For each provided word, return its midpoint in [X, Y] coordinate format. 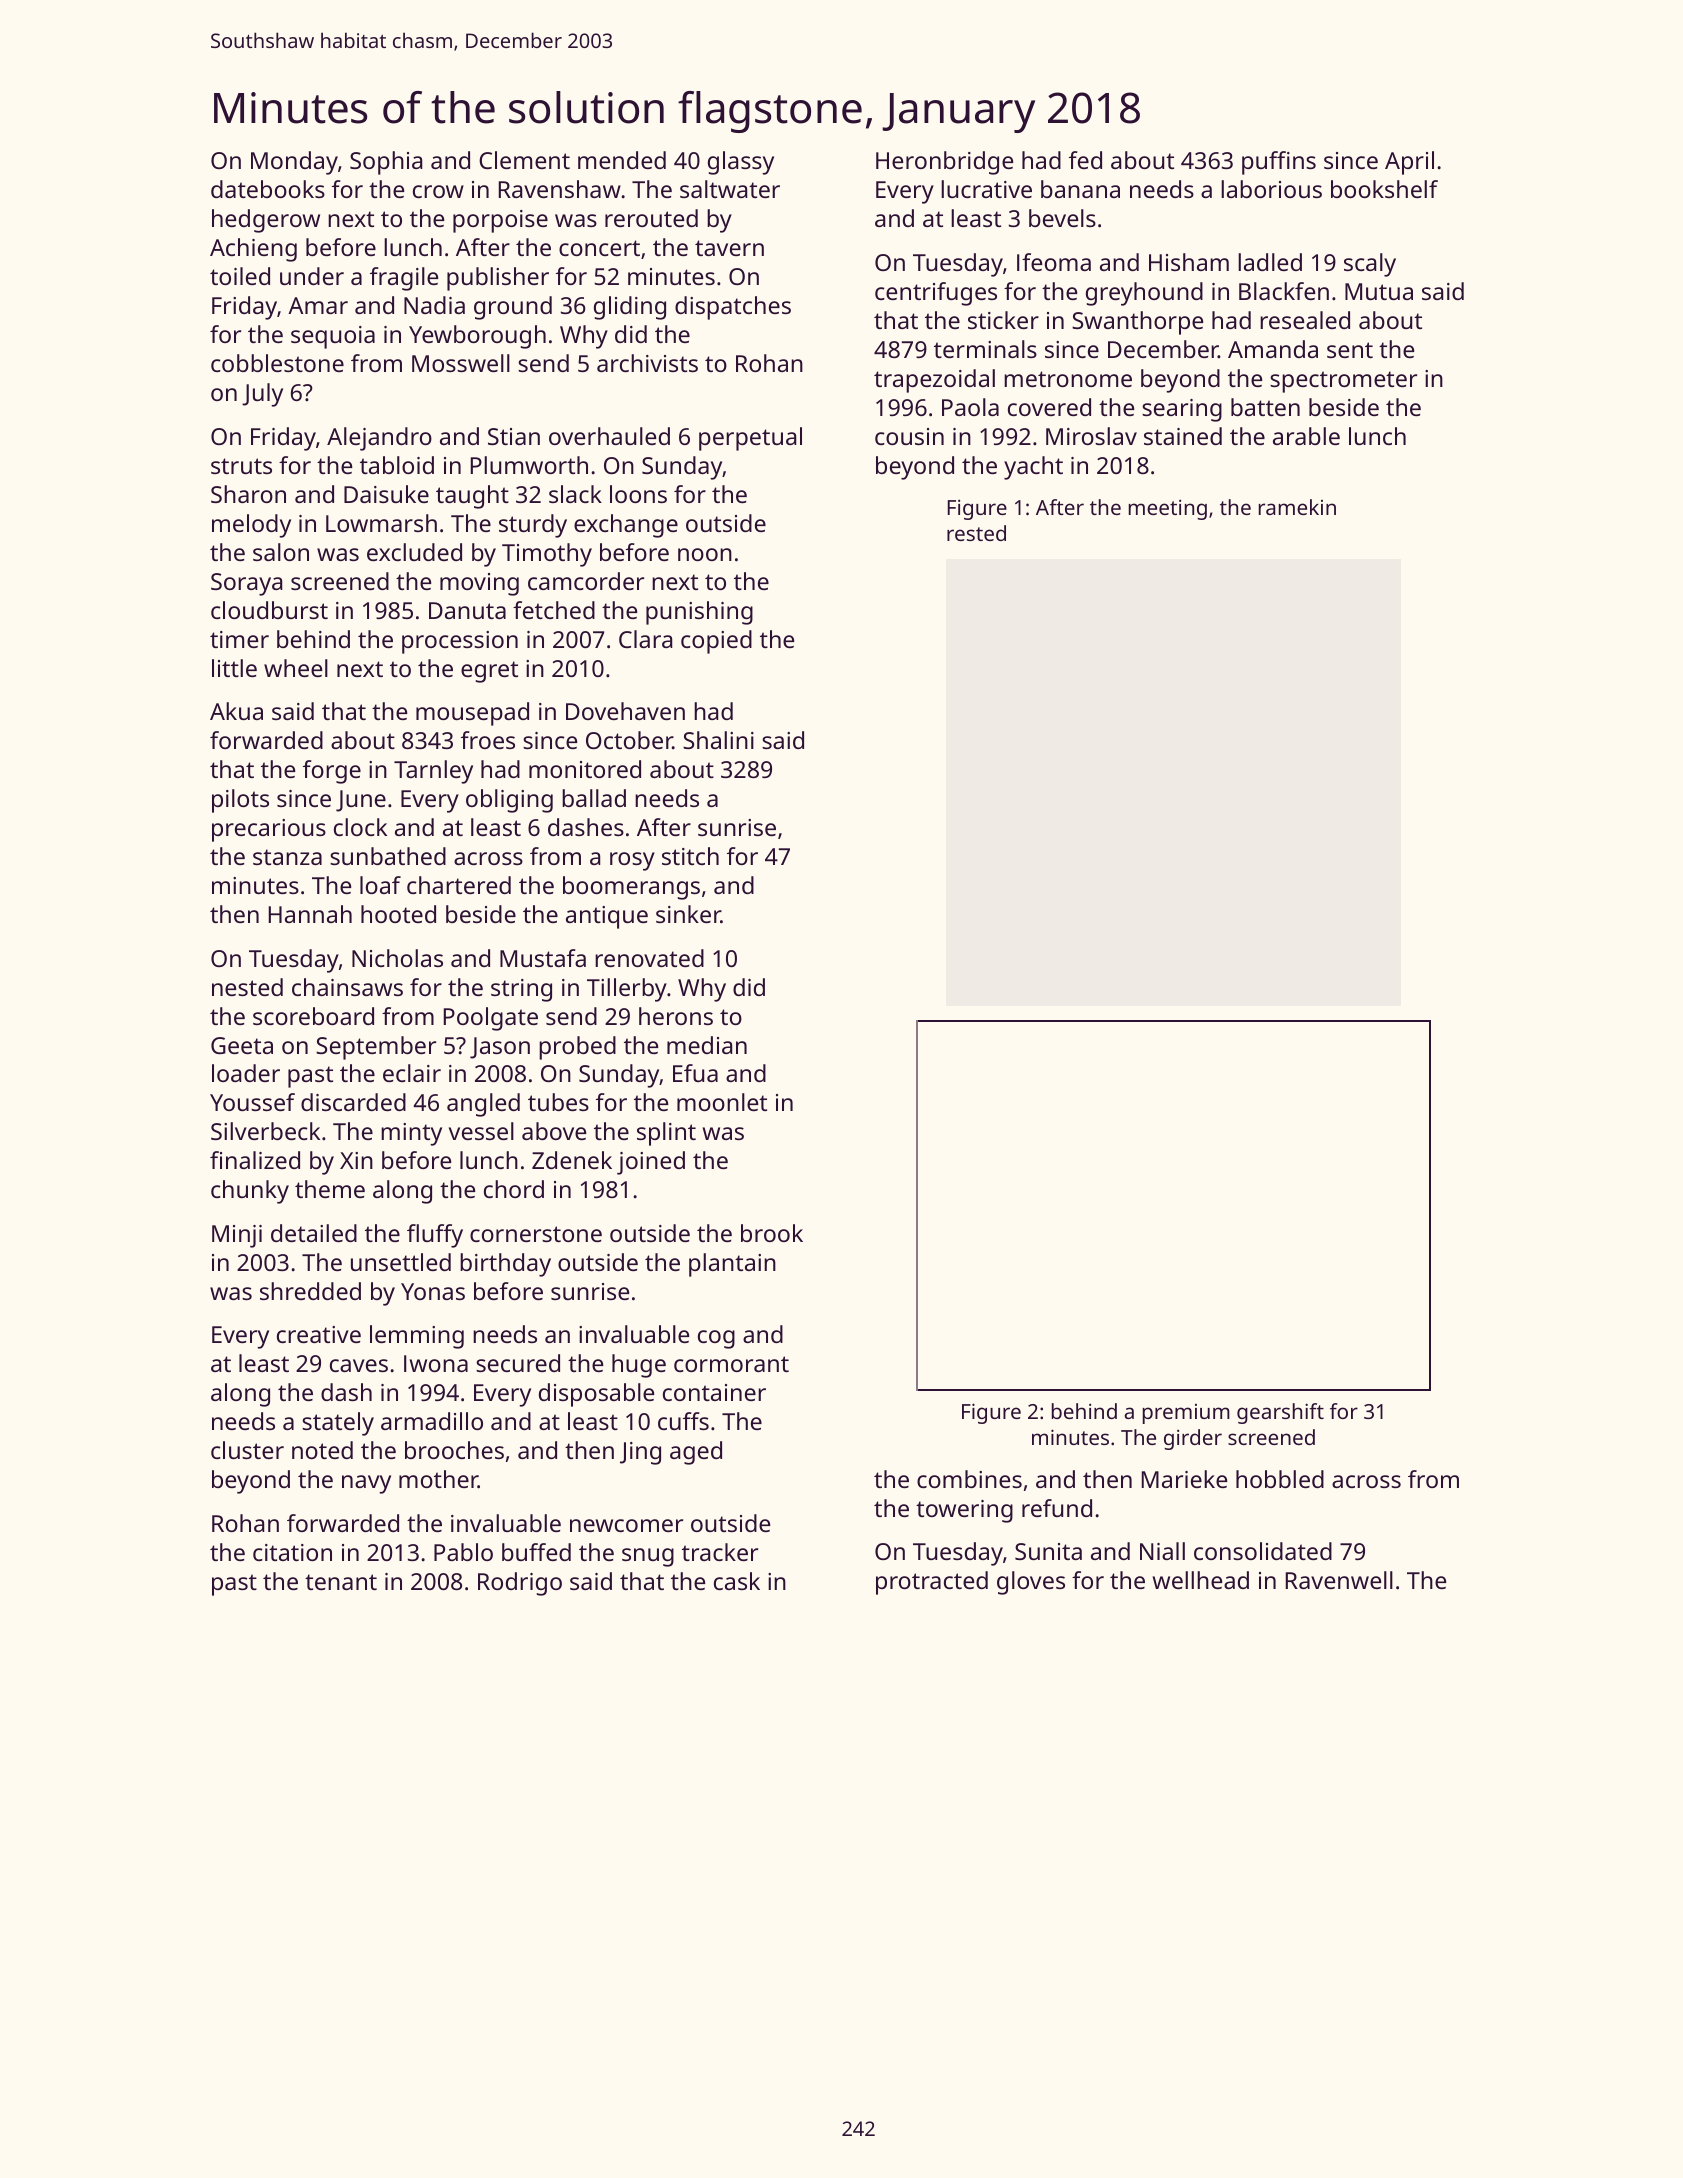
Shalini [718, 740]
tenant [341, 1582]
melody [251, 526]
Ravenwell [1339, 1580]
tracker [720, 1552]
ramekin [1297, 507]
